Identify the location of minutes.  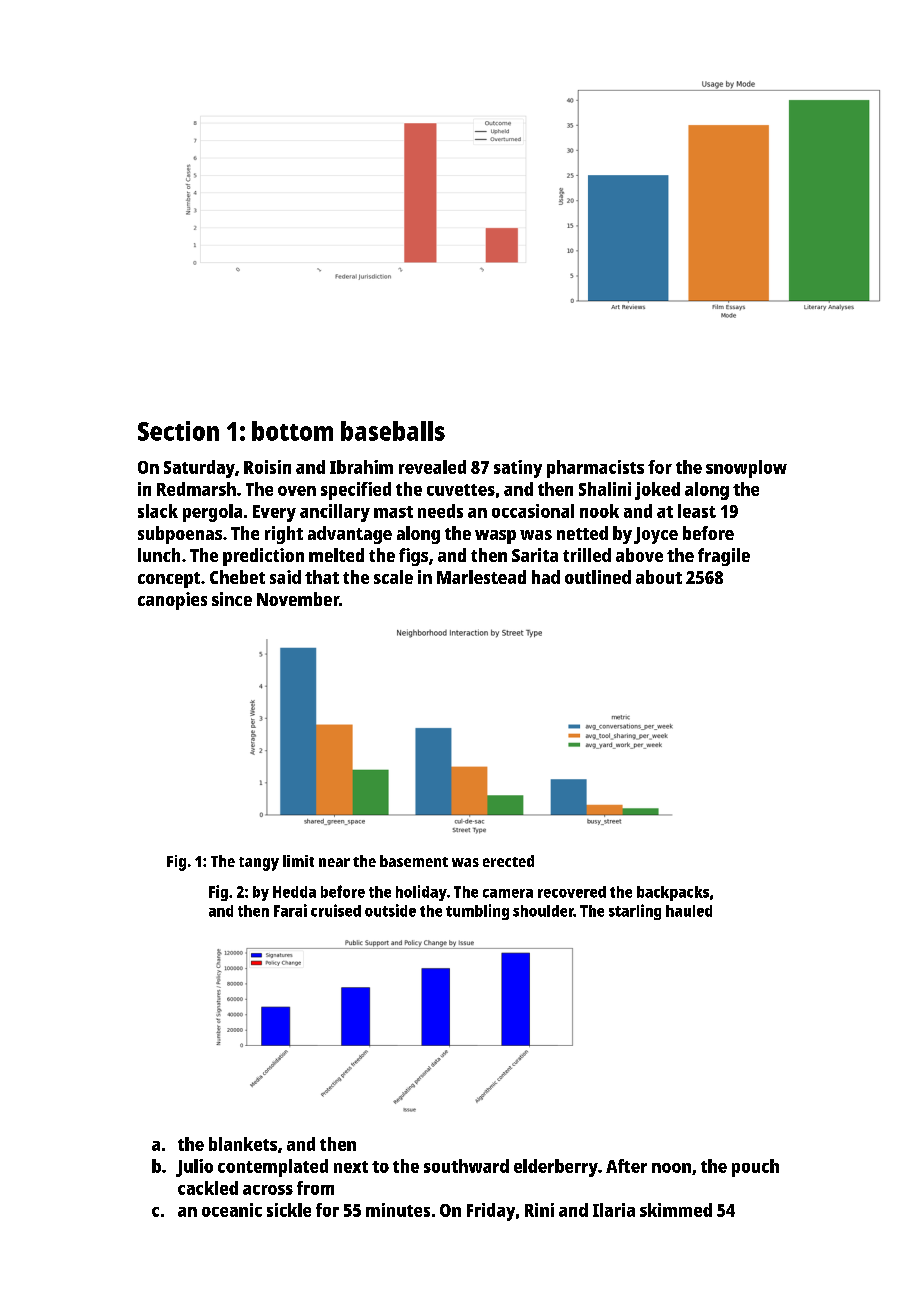
(398, 1210).
